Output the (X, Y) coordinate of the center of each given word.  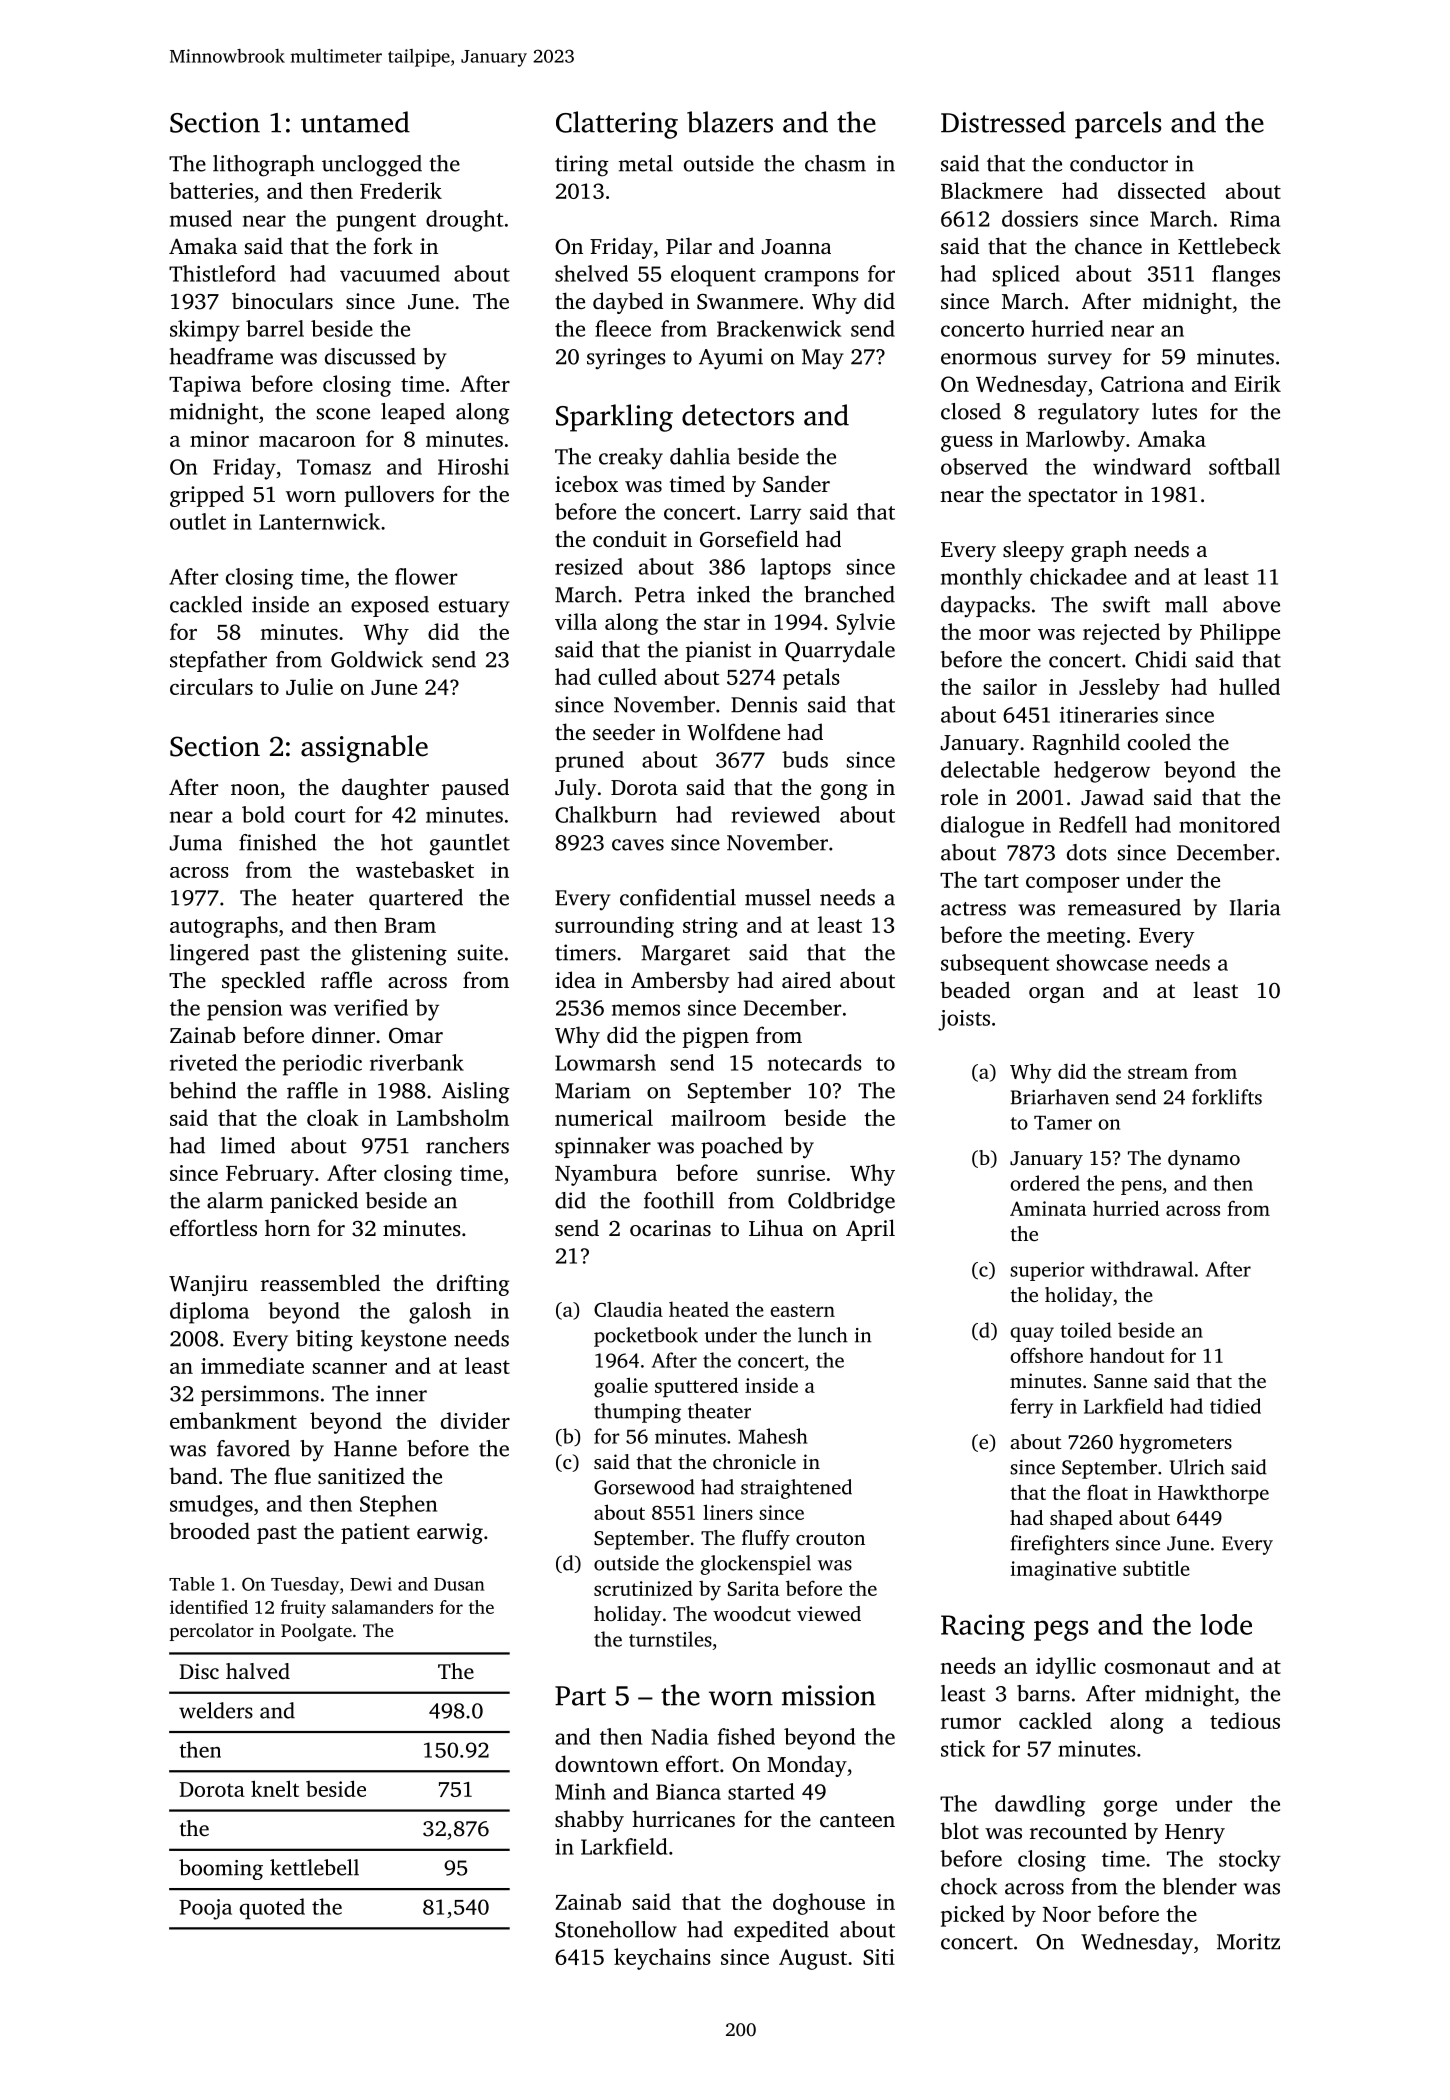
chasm (835, 163)
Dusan (459, 1584)
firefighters (1060, 1545)
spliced (1026, 276)
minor (219, 439)
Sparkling (614, 418)
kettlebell (314, 1867)
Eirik (1258, 383)
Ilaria (1255, 907)
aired (806, 979)
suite (480, 952)
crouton (830, 1538)
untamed (355, 122)
